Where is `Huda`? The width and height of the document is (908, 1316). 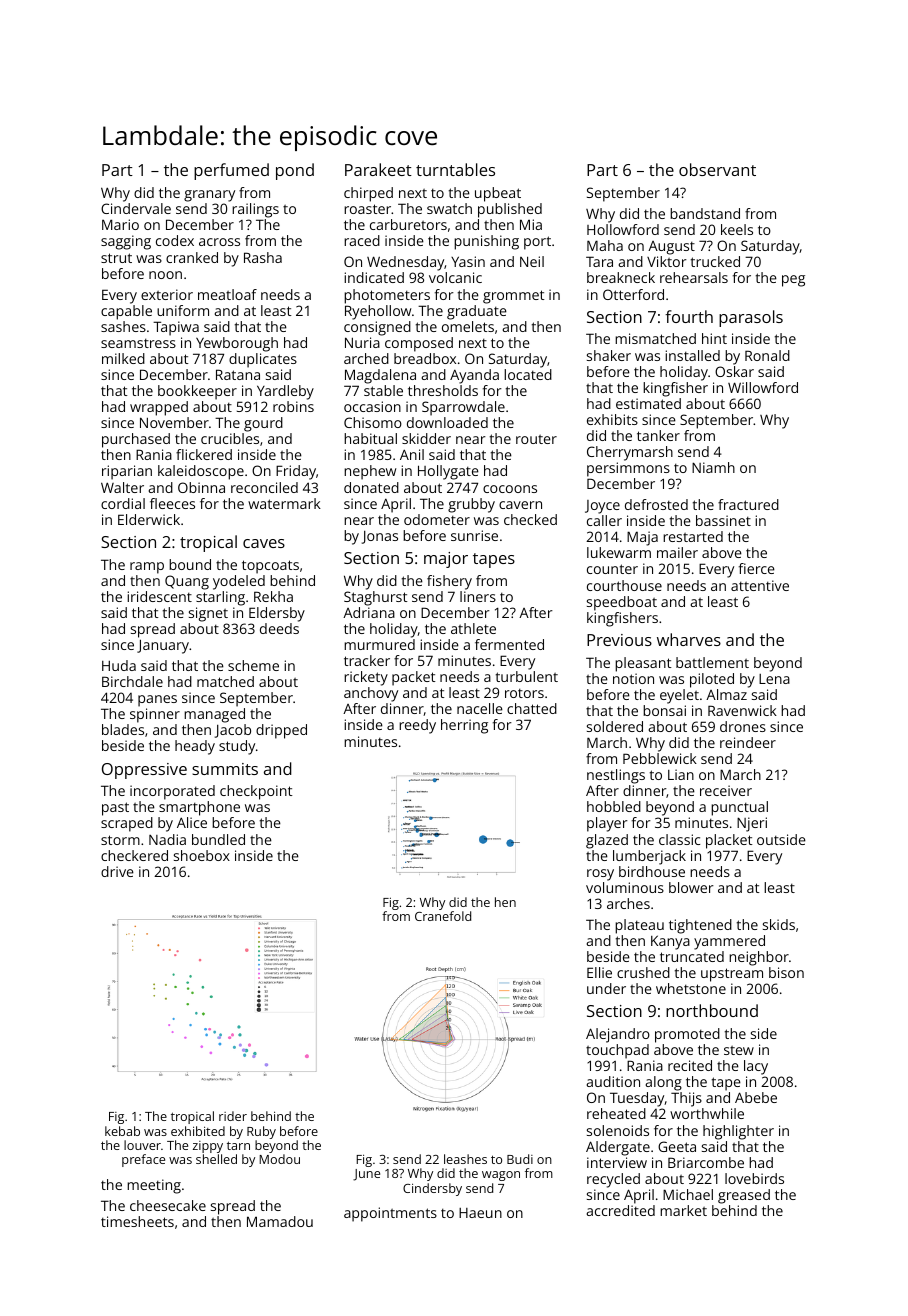
Huda is located at coordinates (119, 665).
